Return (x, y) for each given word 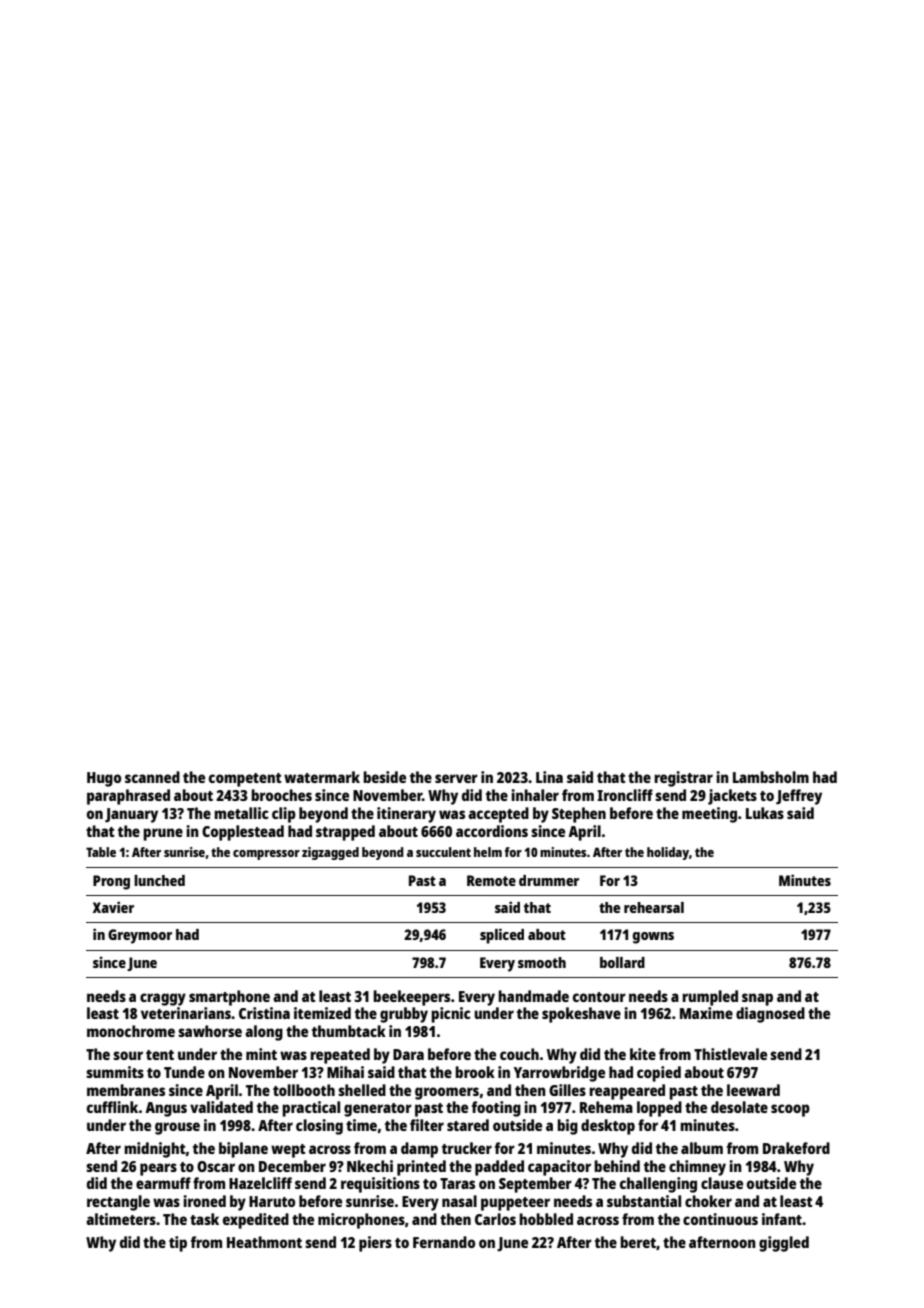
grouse (177, 1128)
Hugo (104, 779)
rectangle (118, 1203)
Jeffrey (799, 797)
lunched (159, 880)
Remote (491, 880)
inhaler (535, 795)
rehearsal (654, 907)
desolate (739, 1107)
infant (782, 1219)
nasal (459, 1201)
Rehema (606, 1107)
